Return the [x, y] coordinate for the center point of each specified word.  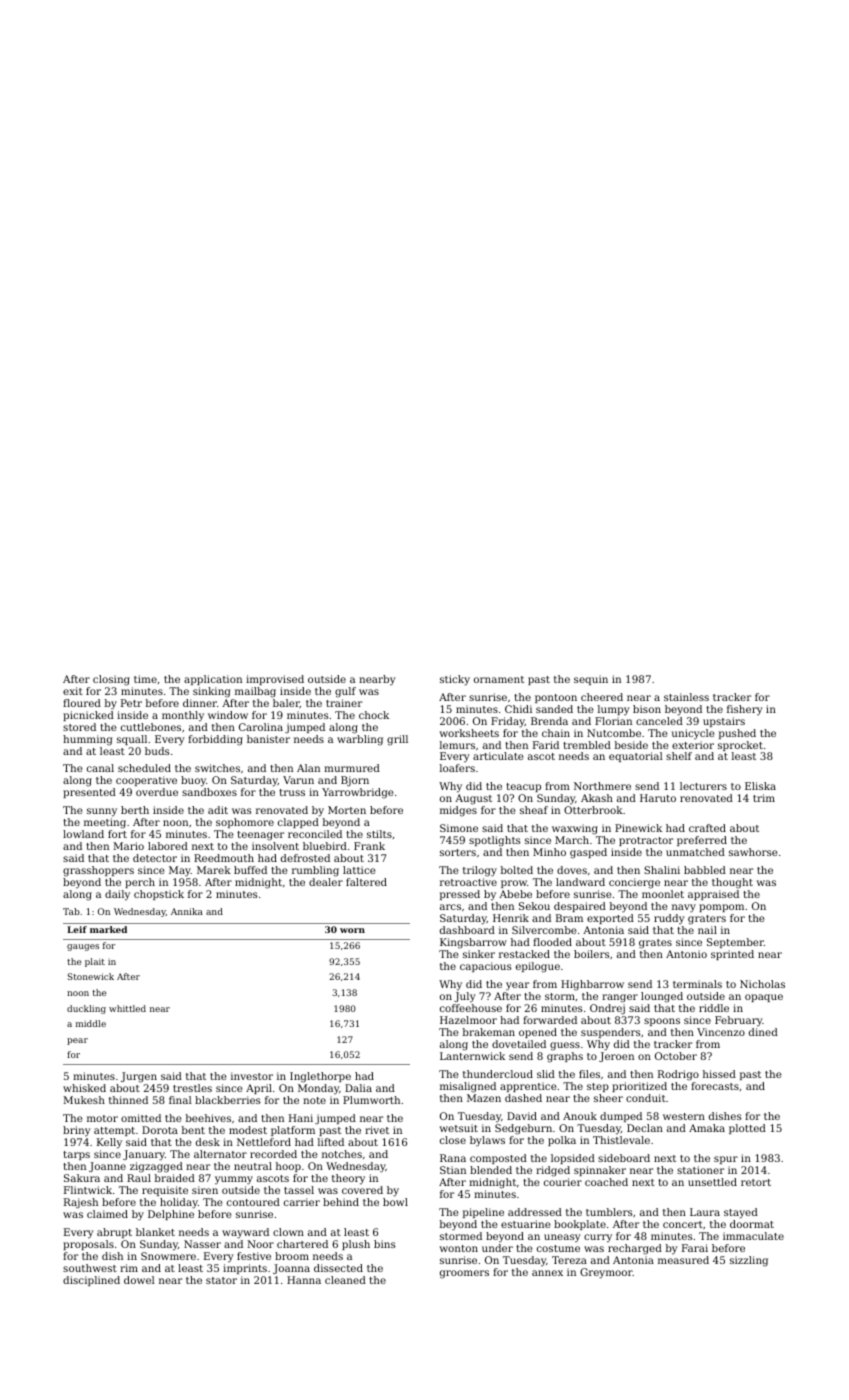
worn [352, 930]
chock [374, 715]
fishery [744, 710]
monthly [183, 716]
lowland [83, 834]
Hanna [304, 1280]
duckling [86, 1009]
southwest [90, 1268]
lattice [359, 870]
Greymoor [606, 1273]
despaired [580, 907]
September [735, 943]
